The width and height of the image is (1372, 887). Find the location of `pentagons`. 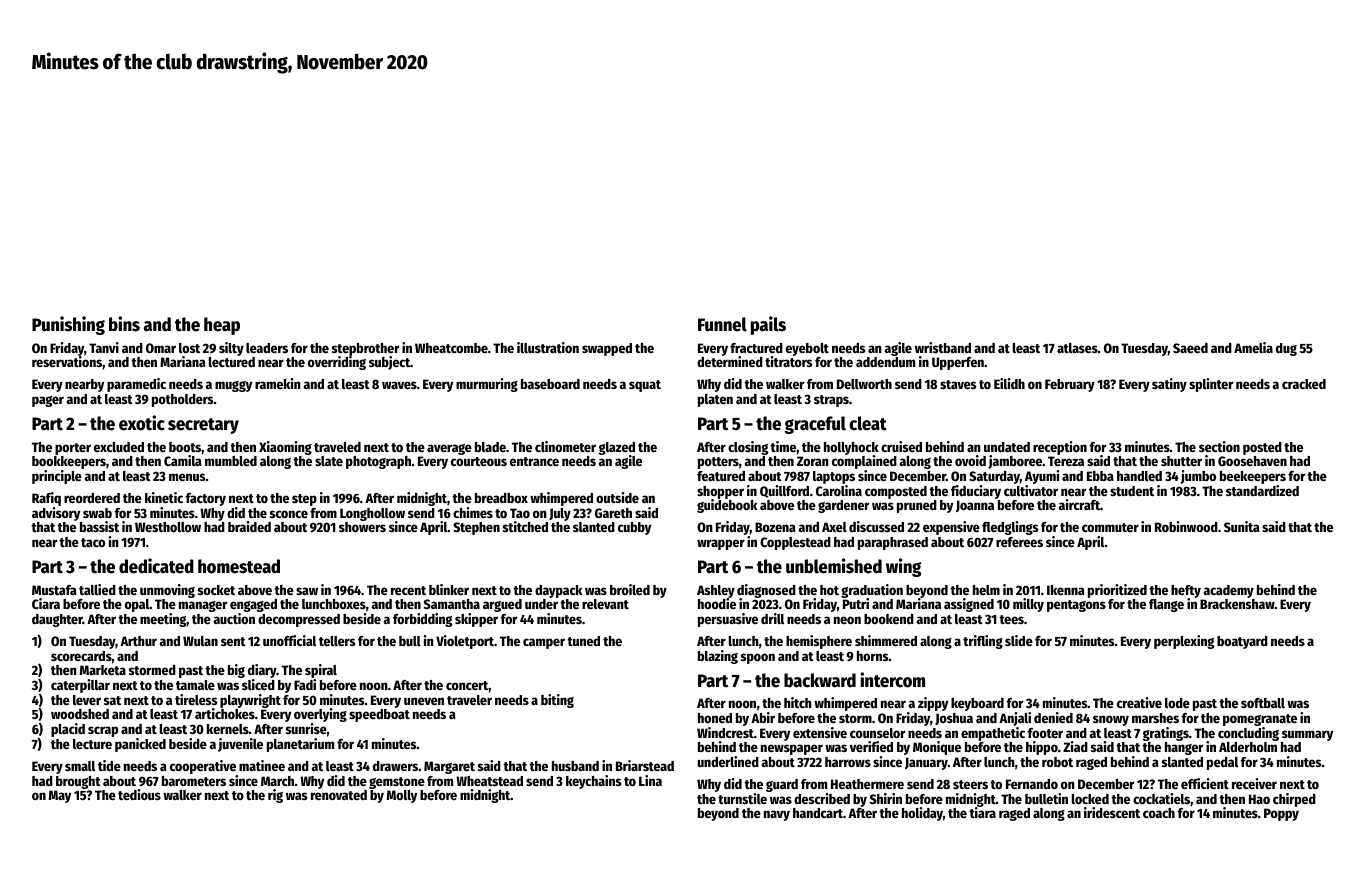

pentagons is located at coordinates (1076, 606).
